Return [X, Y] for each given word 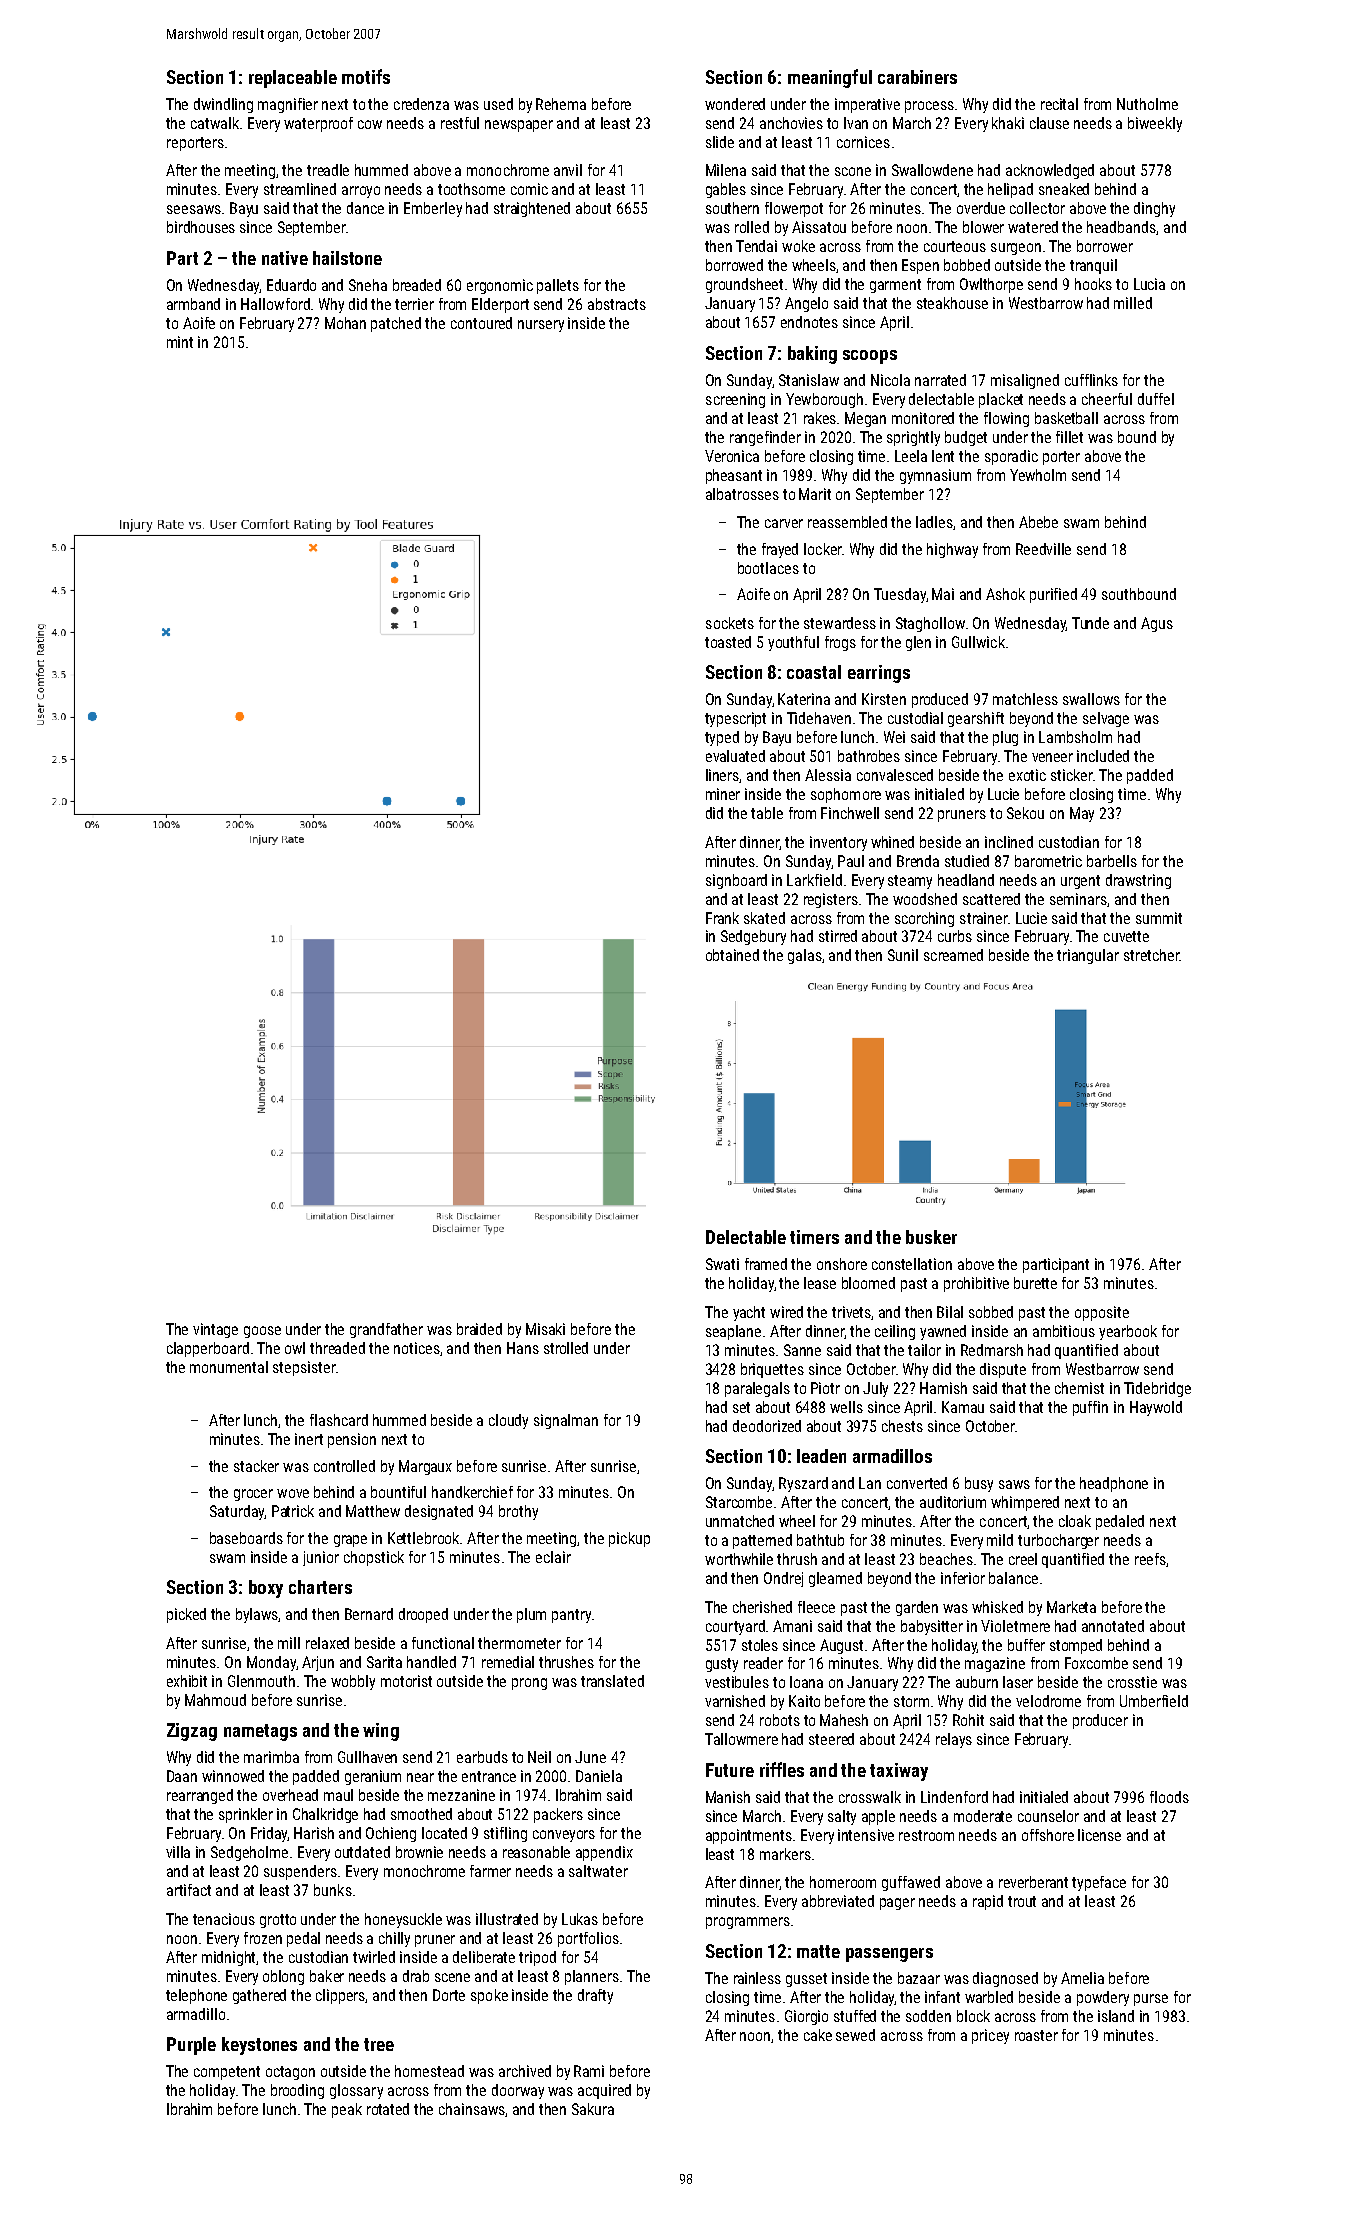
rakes [820, 418]
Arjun [318, 1663]
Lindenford [954, 1797]
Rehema [561, 104]
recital [1059, 104]
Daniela [599, 1776]
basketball [1066, 418]
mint [180, 342]
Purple [191, 2046]
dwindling [223, 105]
